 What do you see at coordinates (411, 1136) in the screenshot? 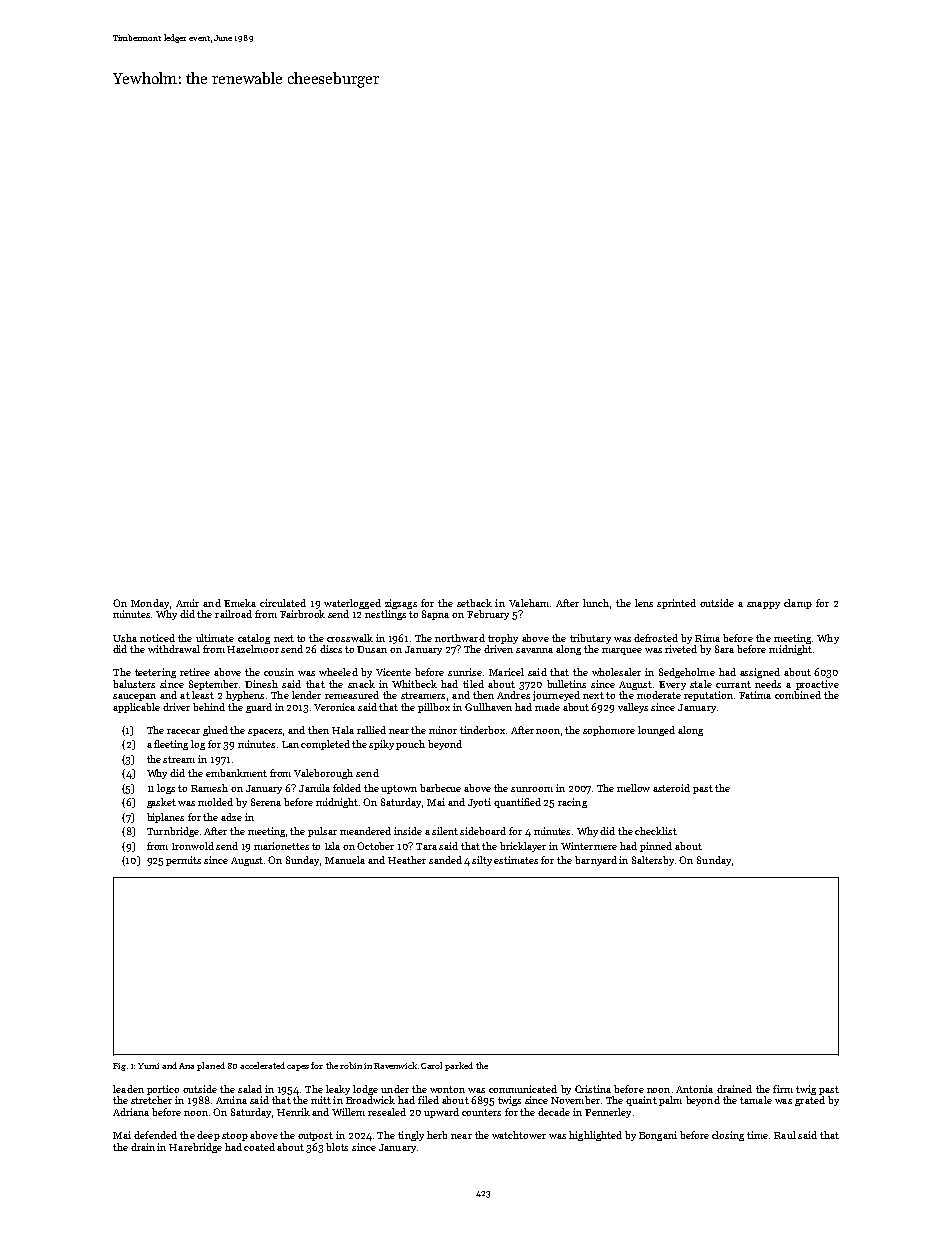
I see `tingly` at bounding box center [411, 1136].
